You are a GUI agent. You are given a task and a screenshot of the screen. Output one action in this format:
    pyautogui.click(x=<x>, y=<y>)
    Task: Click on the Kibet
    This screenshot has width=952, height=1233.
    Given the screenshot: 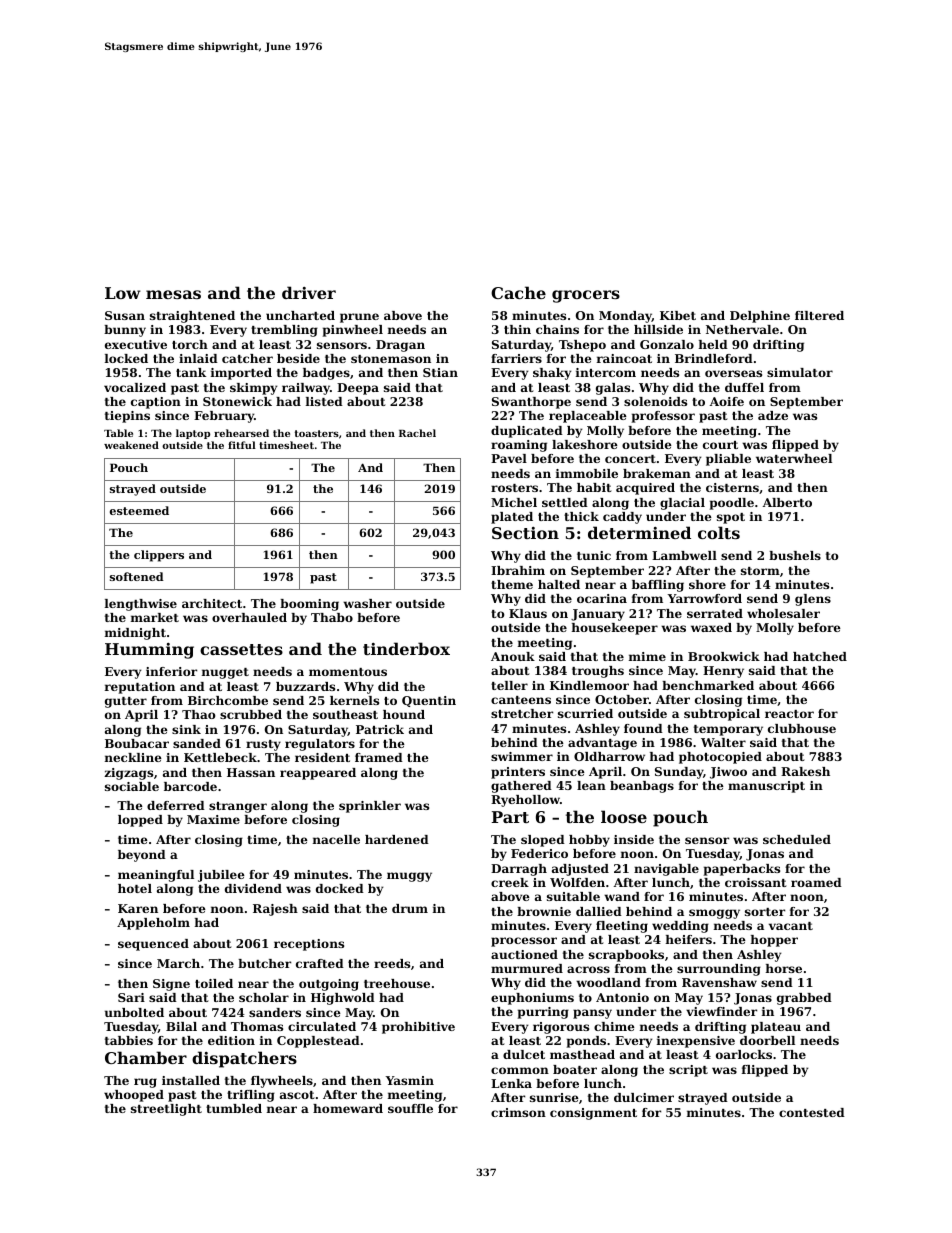 What is the action you would take?
    pyautogui.click(x=678, y=315)
